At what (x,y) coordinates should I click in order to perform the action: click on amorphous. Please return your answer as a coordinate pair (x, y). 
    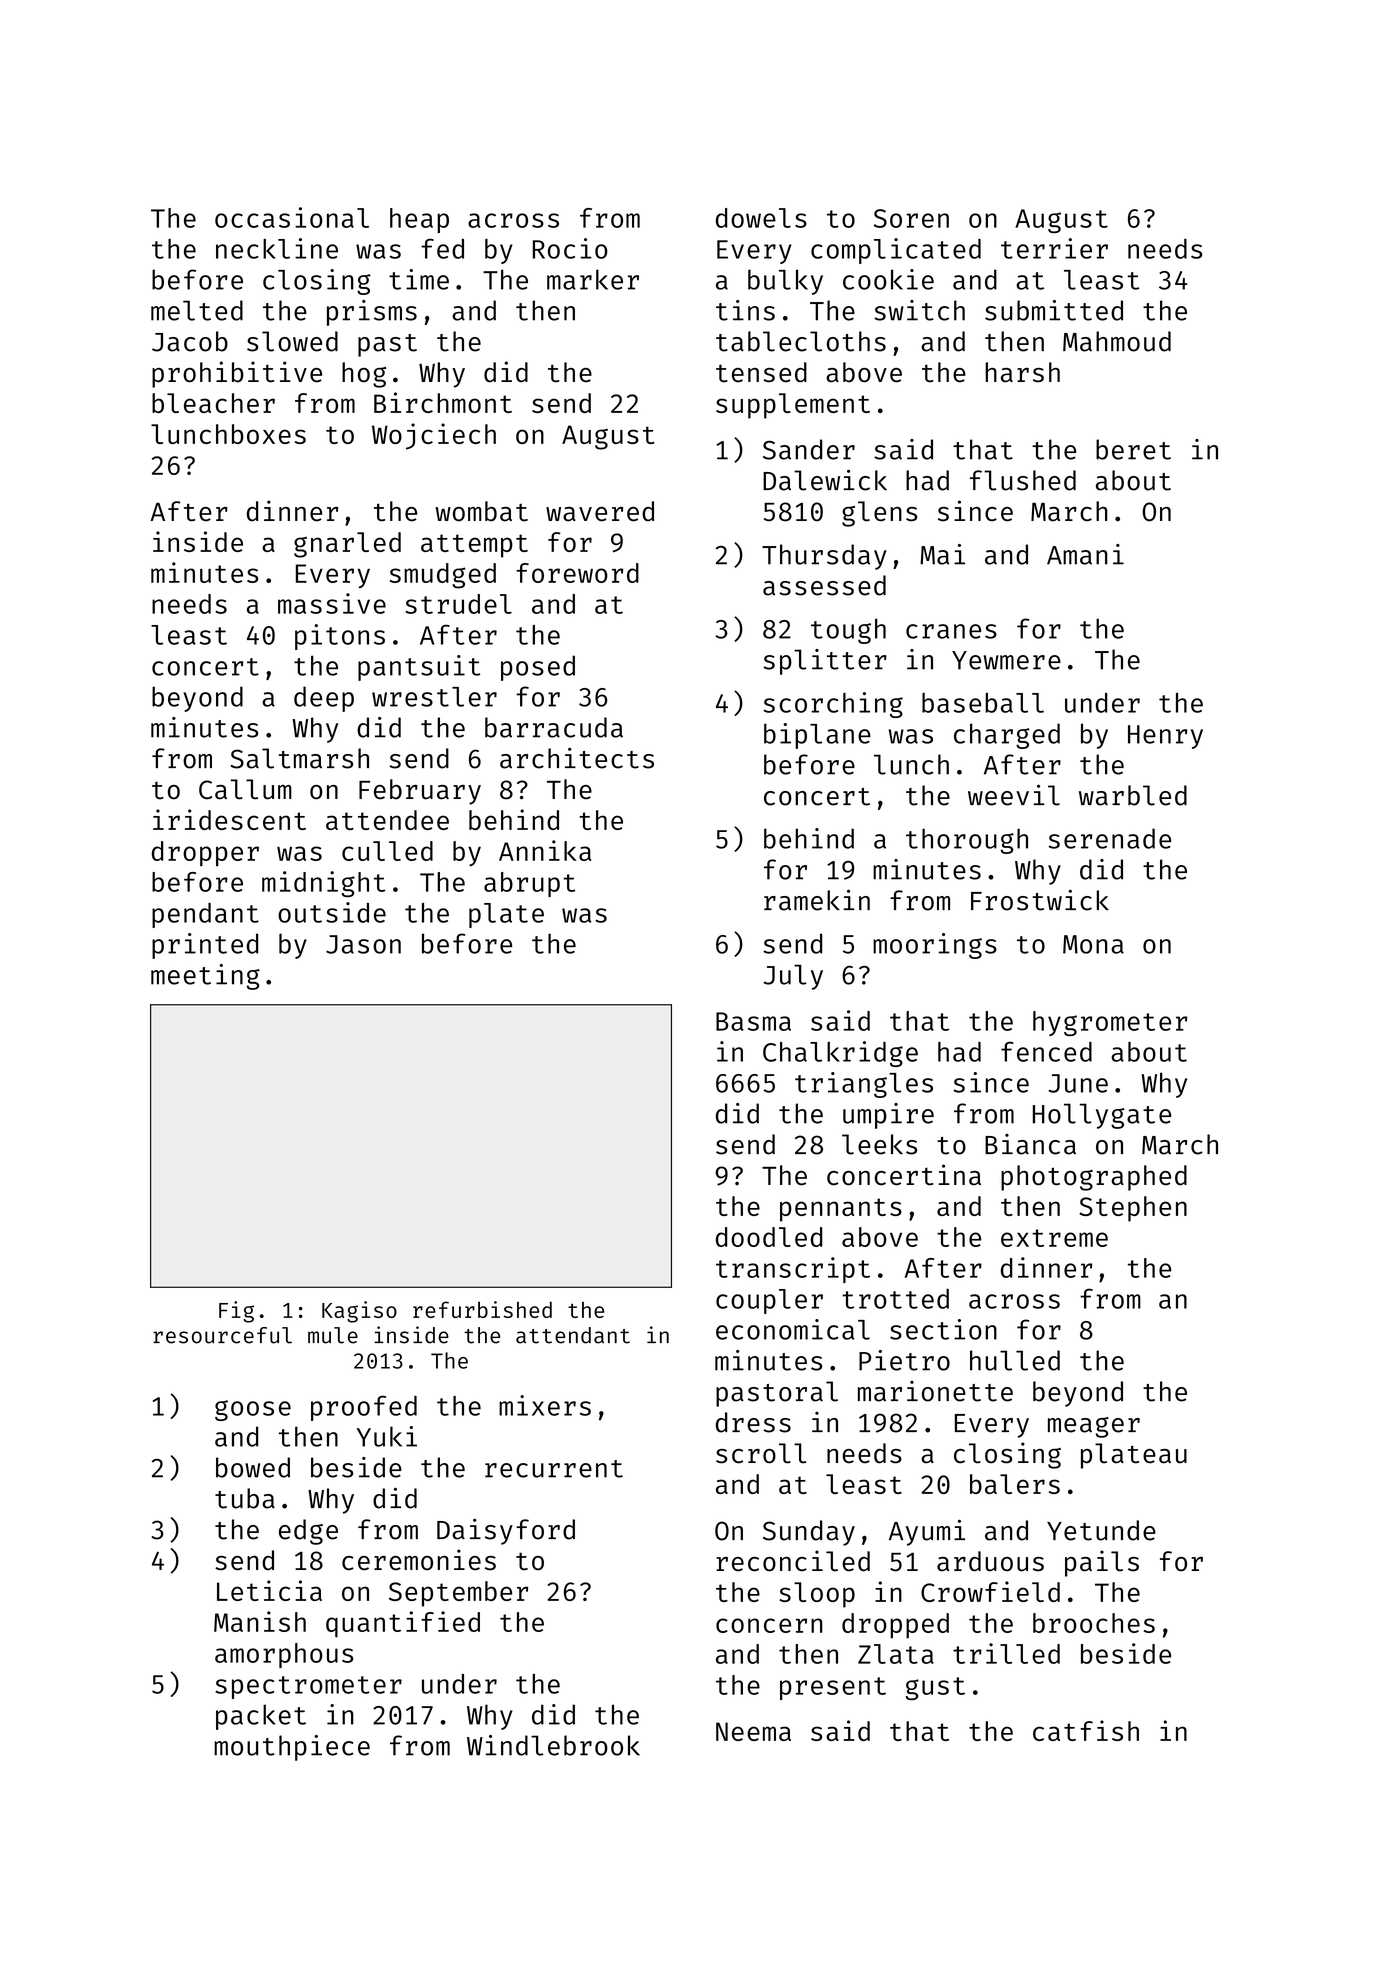
    Looking at the image, I should click on (284, 1655).
